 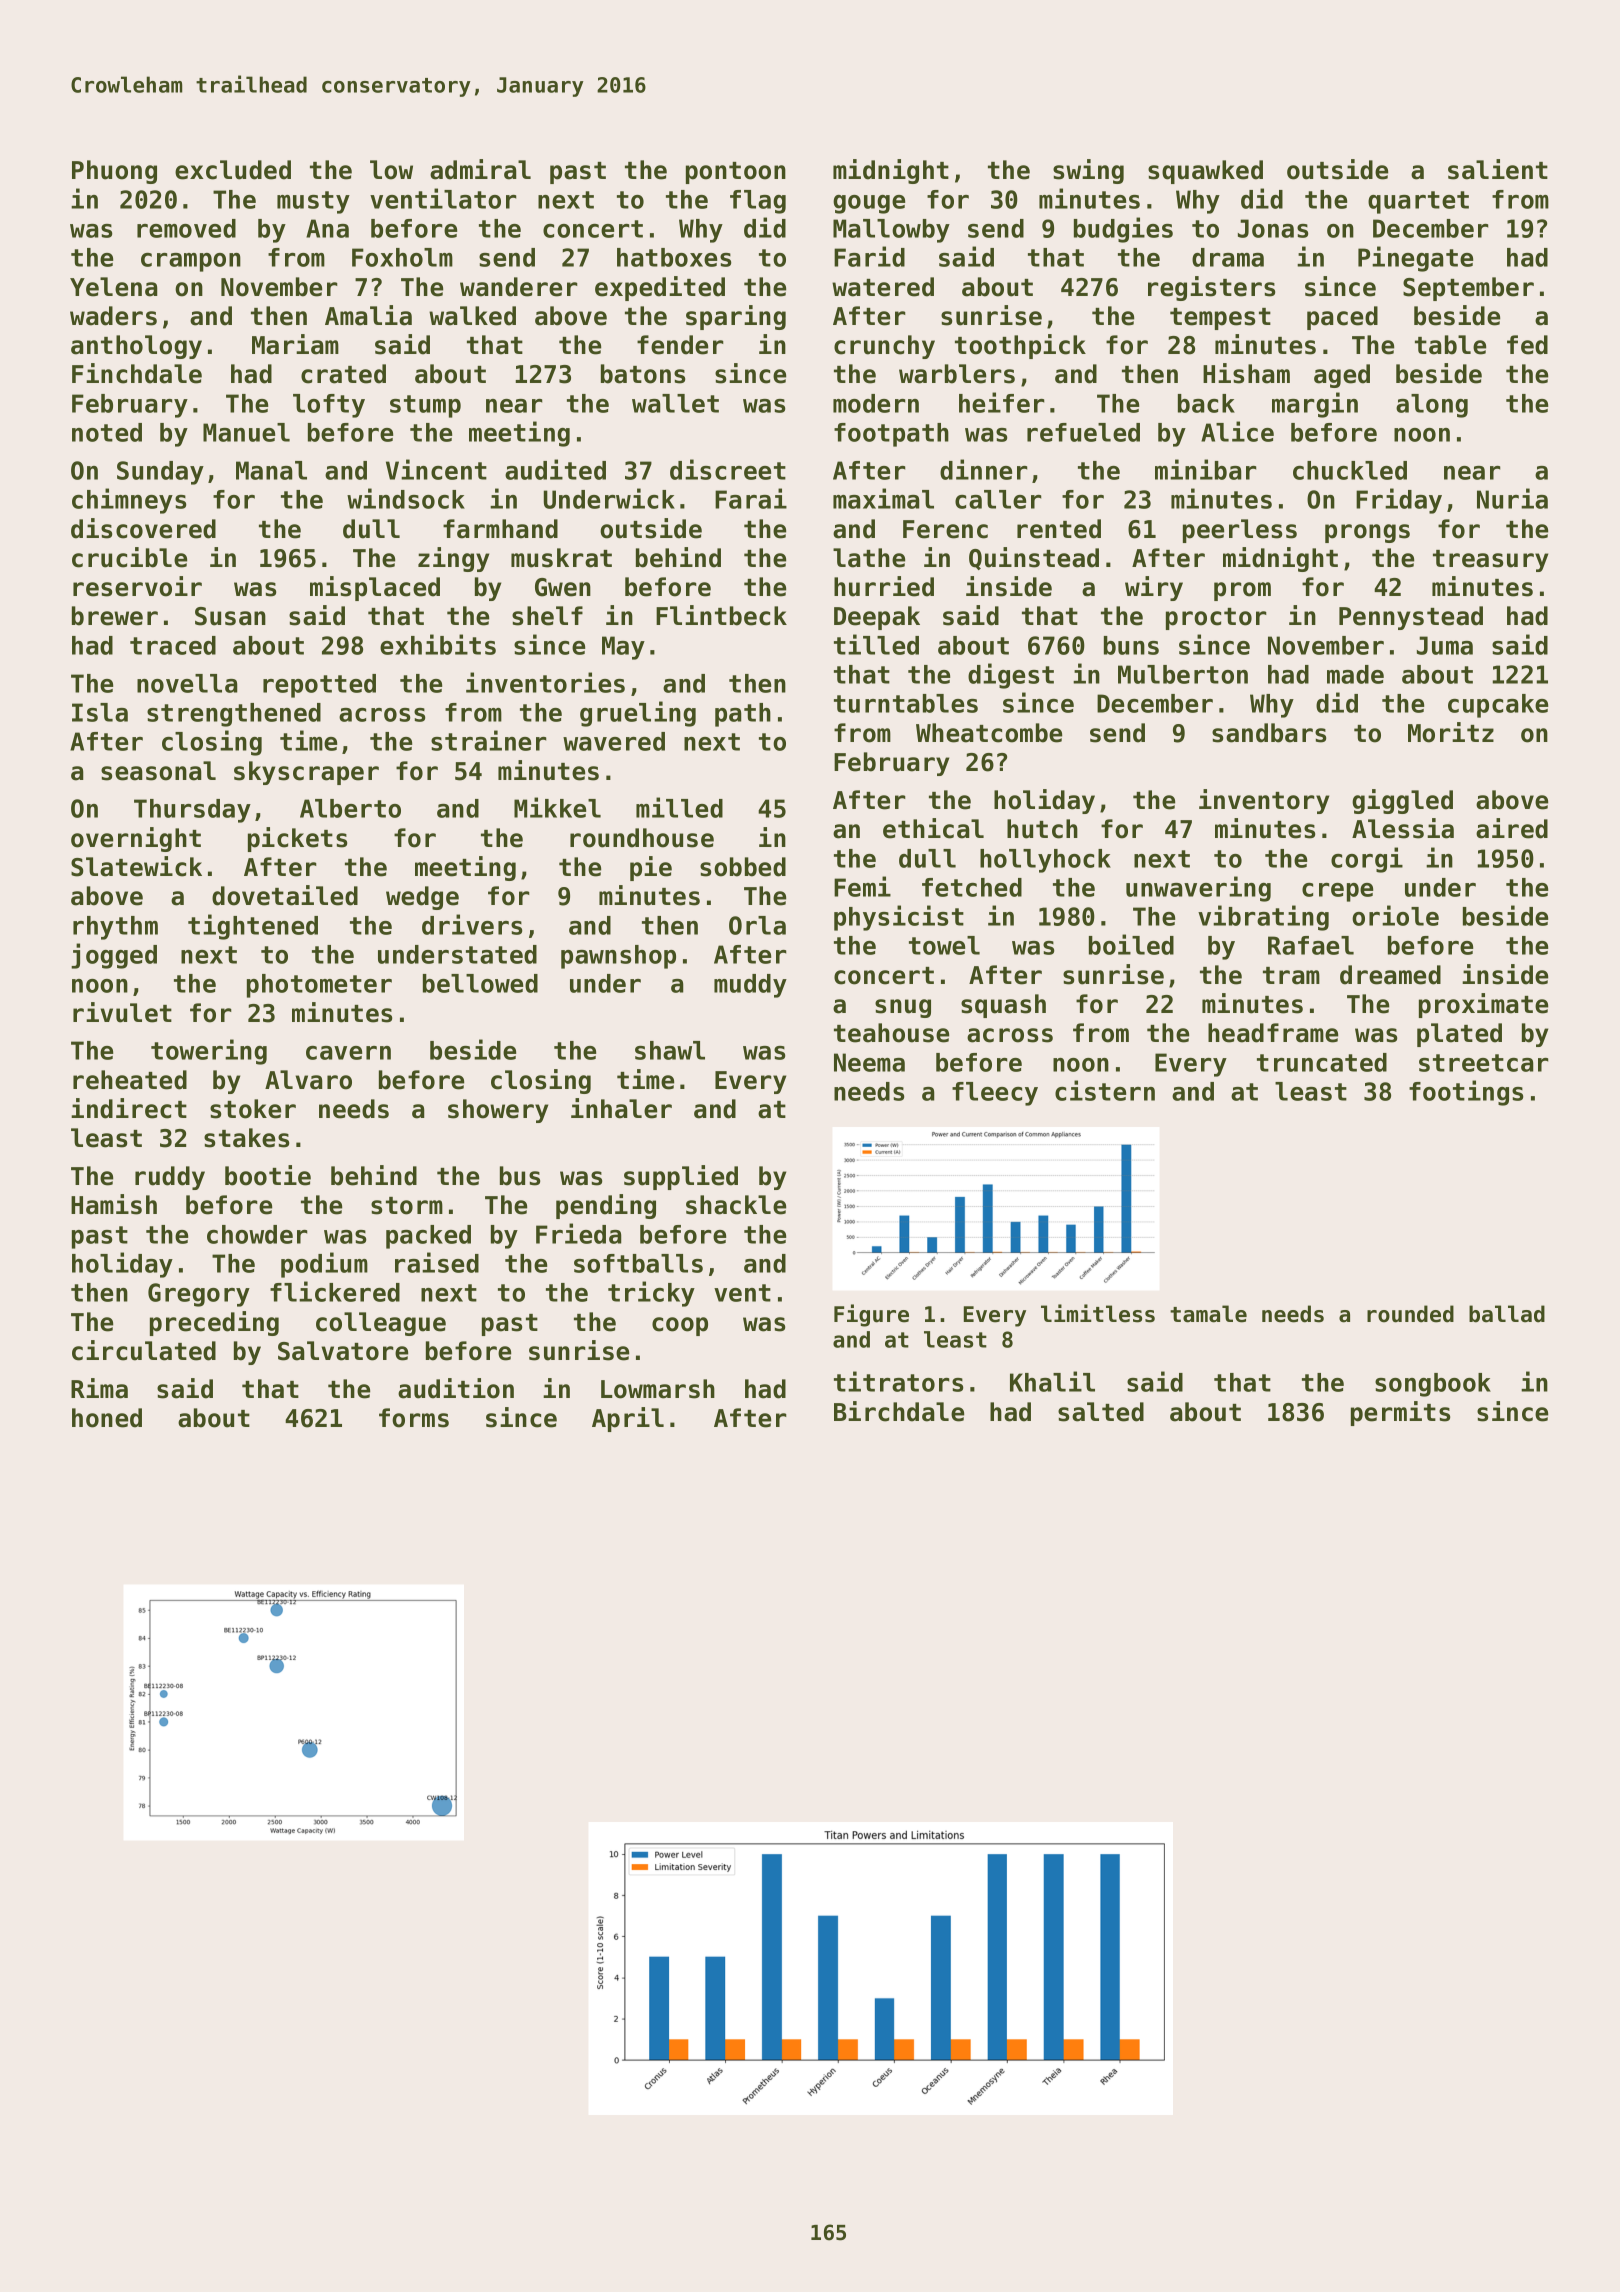 I want to click on misplaced, so click(x=375, y=588).
